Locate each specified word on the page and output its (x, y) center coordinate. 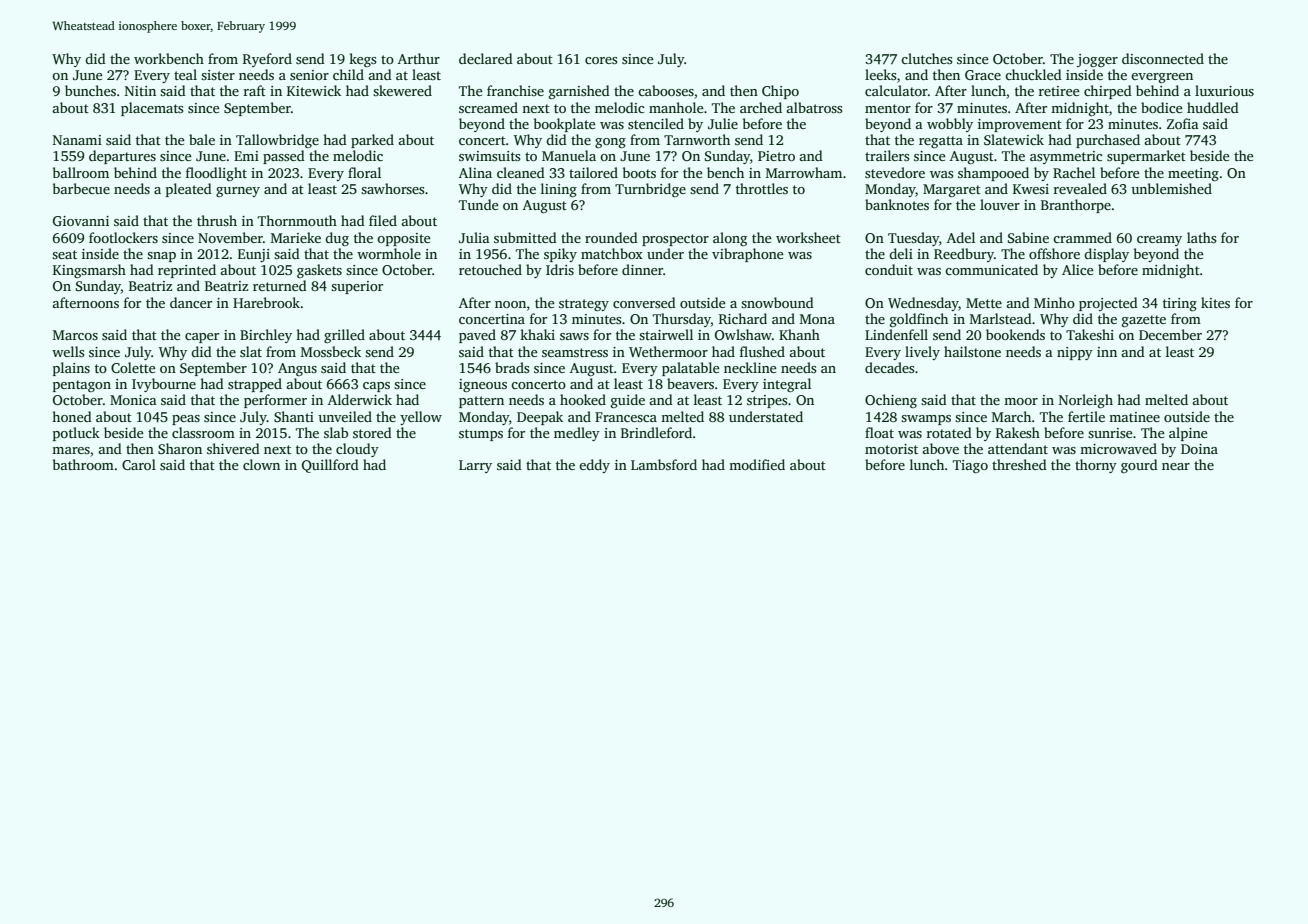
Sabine (1028, 237)
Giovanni (81, 221)
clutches (926, 58)
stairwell (666, 334)
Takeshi (1090, 334)
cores (601, 60)
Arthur (419, 58)
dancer (191, 302)
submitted (525, 237)
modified (757, 464)
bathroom (83, 464)
